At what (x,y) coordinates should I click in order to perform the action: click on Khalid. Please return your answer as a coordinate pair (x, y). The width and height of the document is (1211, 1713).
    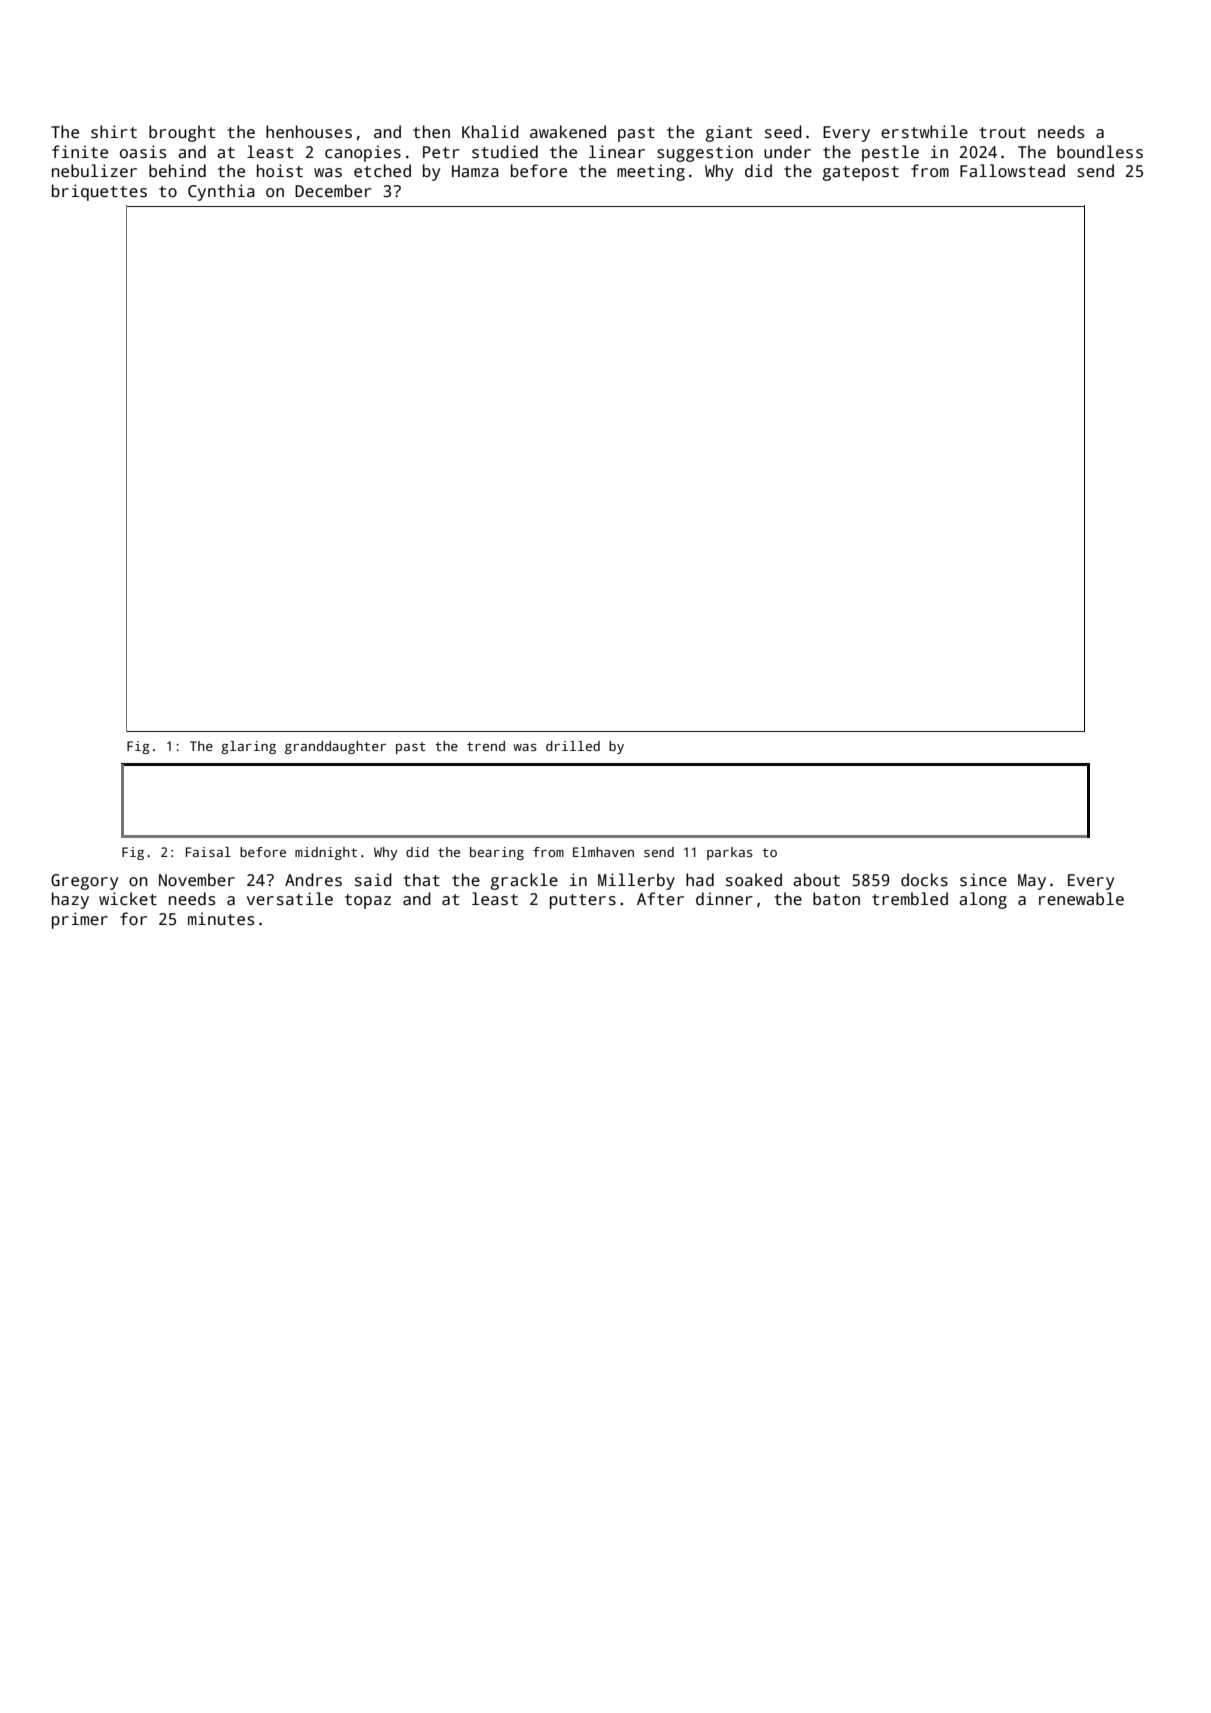
    Looking at the image, I should click on (490, 132).
